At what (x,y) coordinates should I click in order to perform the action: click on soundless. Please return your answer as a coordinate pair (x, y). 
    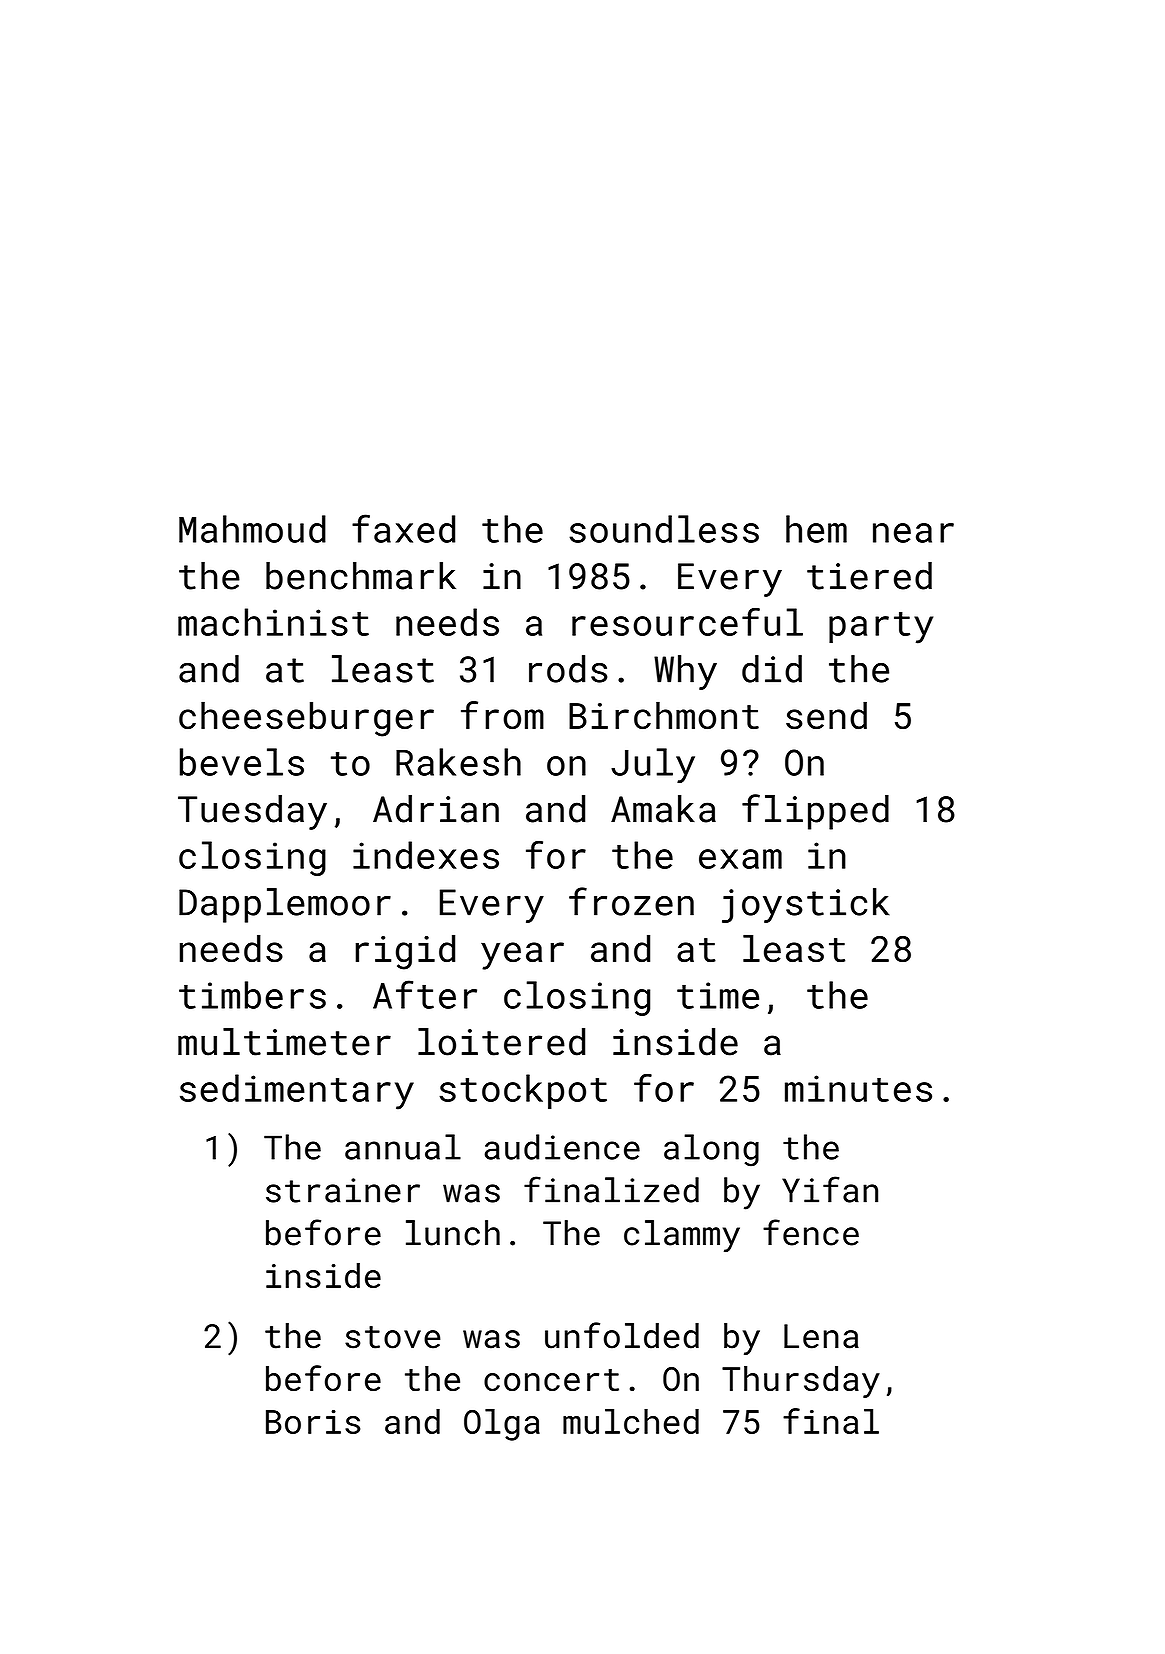
    Looking at the image, I should click on (664, 529).
